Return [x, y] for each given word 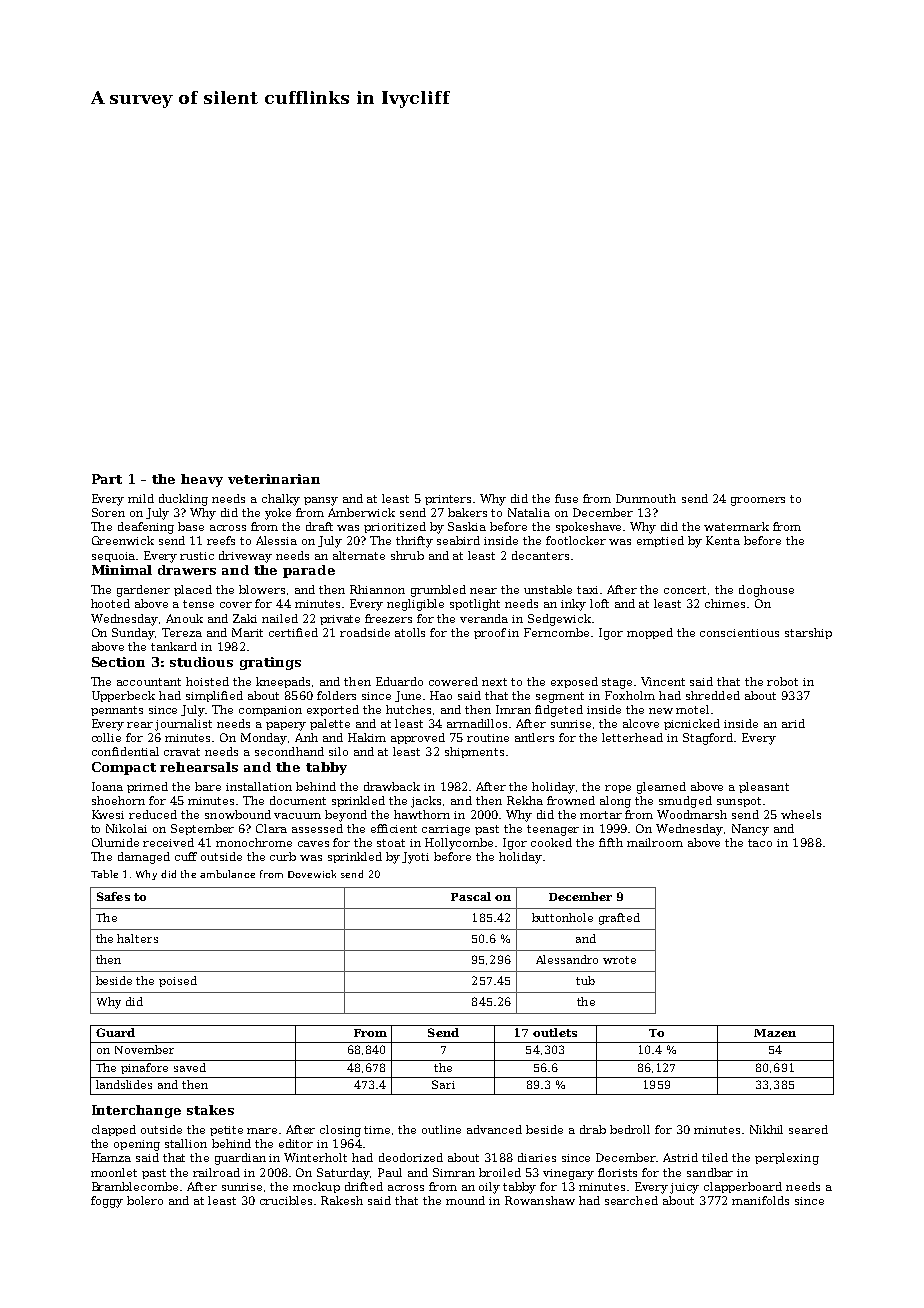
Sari [443, 1084]
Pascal [471, 896]
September [202, 829]
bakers [467, 512]
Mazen [775, 1033]
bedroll [630, 1129]
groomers [758, 501]
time [377, 1130]
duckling [183, 500]
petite [226, 1131]
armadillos [477, 723]
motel [692, 709]
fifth [611, 842]
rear [140, 725]
